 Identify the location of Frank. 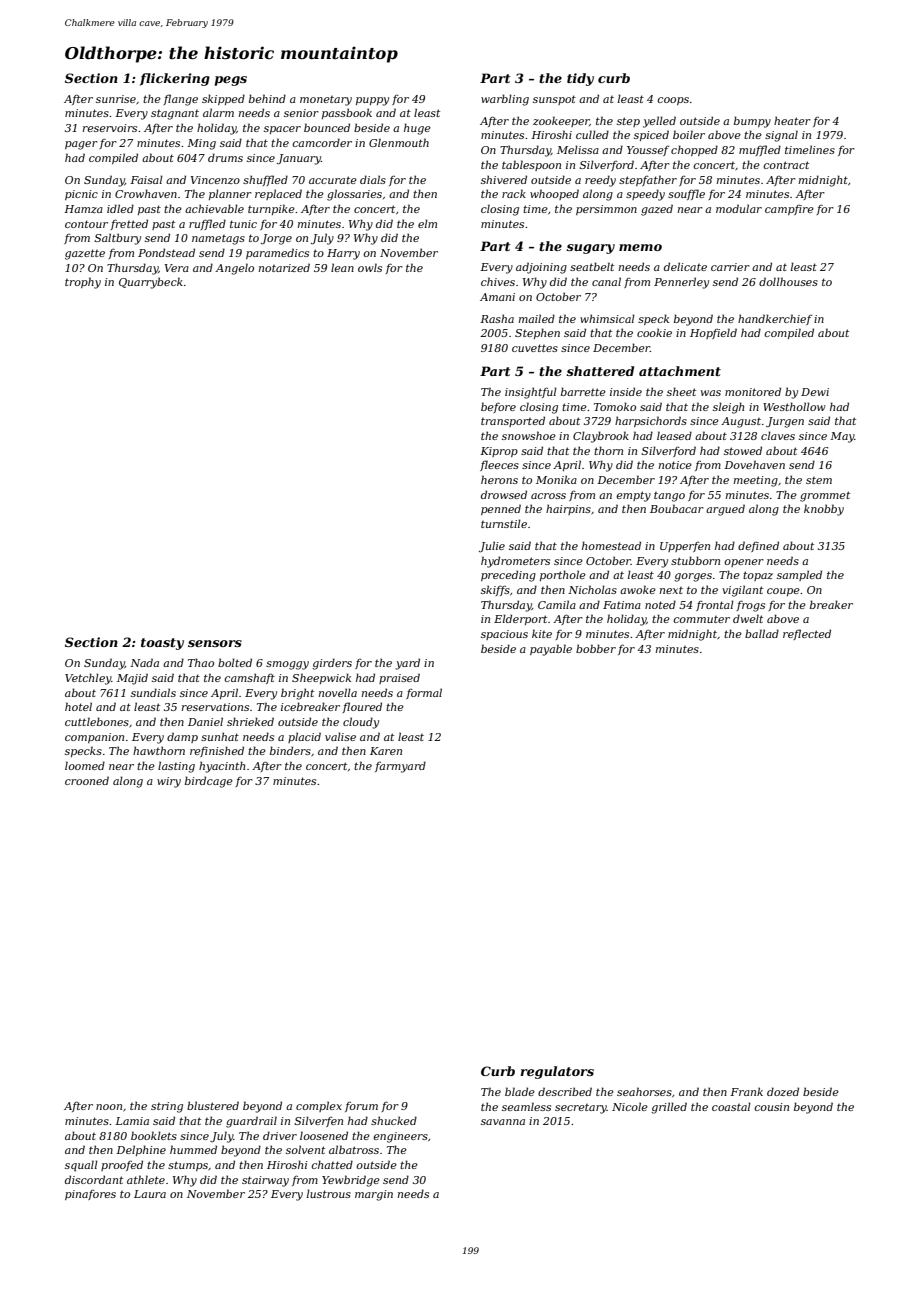
(746, 1091).
